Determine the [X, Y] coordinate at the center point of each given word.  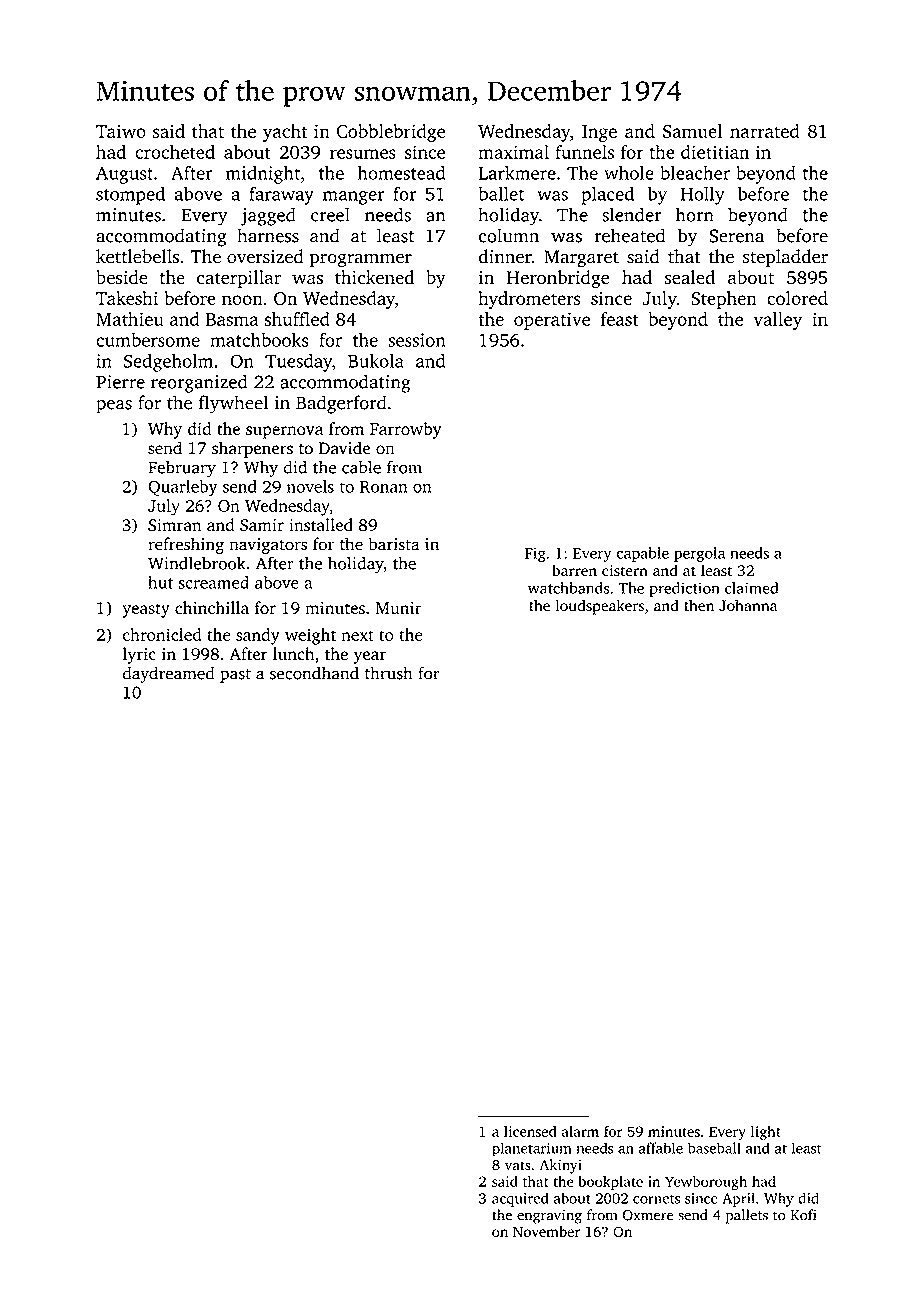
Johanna [748, 605]
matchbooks [259, 340]
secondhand [314, 673]
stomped [130, 195]
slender [632, 214]
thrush [389, 673]
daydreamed [169, 674]
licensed [530, 1131]
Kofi [803, 1215]
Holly [702, 195]
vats [518, 1166]
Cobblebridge [391, 133]
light [766, 1133]
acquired [520, 1199]
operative [552, 321]
